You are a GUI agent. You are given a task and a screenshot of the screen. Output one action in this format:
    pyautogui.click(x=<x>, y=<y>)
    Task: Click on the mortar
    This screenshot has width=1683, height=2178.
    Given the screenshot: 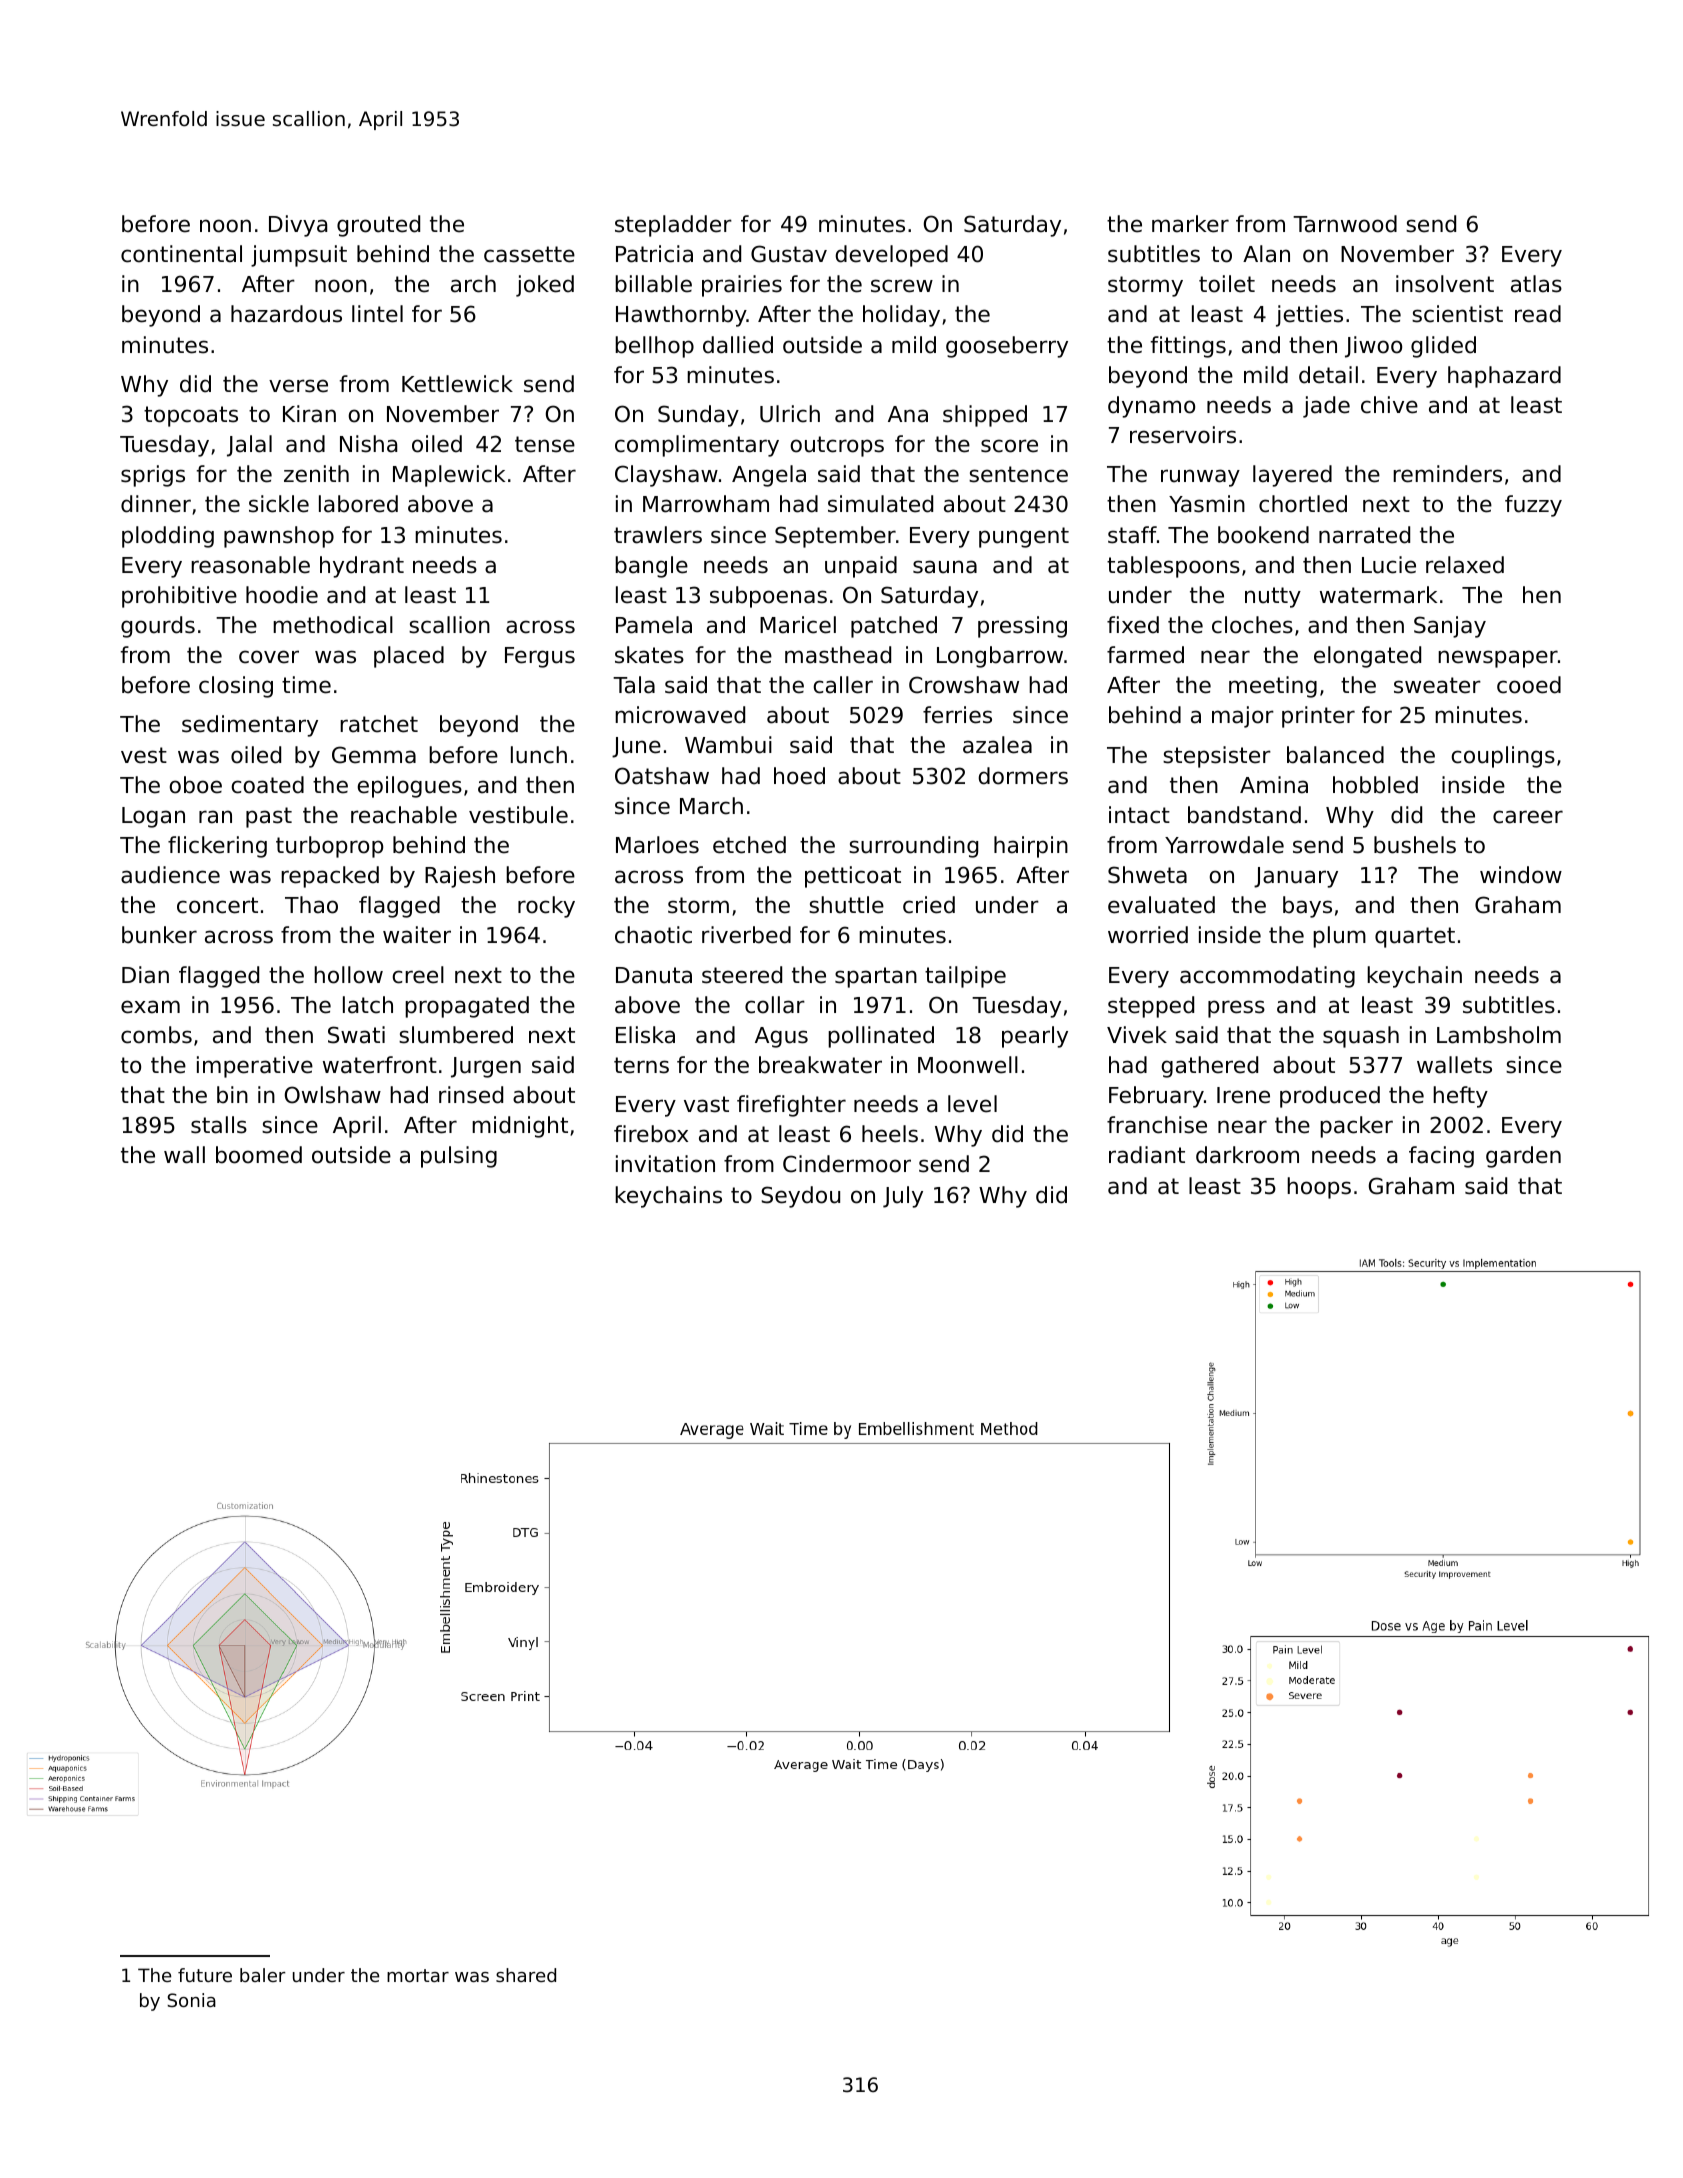 What is the action you would take?
    pyautogui.click(x=418, y=1975)
